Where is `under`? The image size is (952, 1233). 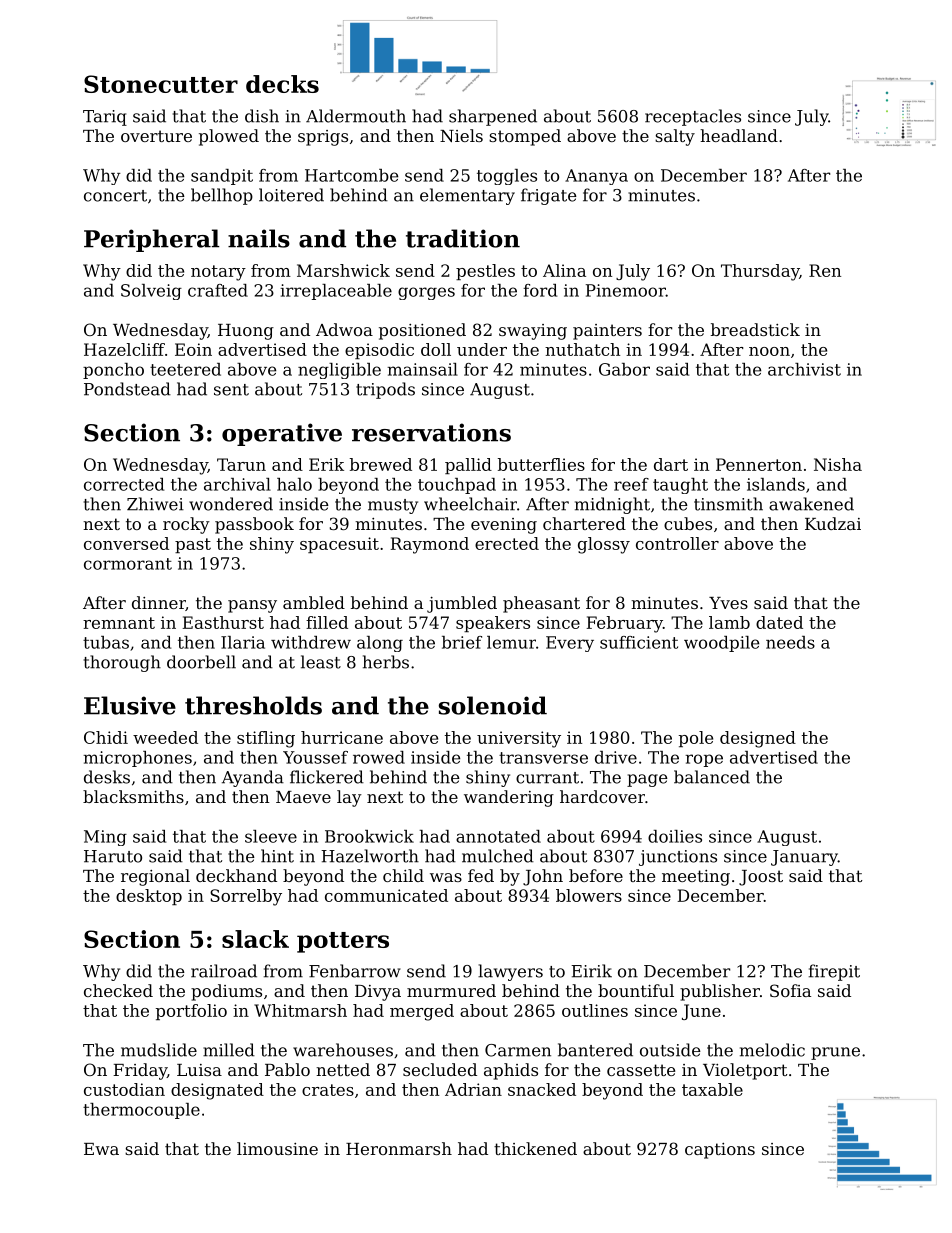
under is located at coordinates (482, 349).
